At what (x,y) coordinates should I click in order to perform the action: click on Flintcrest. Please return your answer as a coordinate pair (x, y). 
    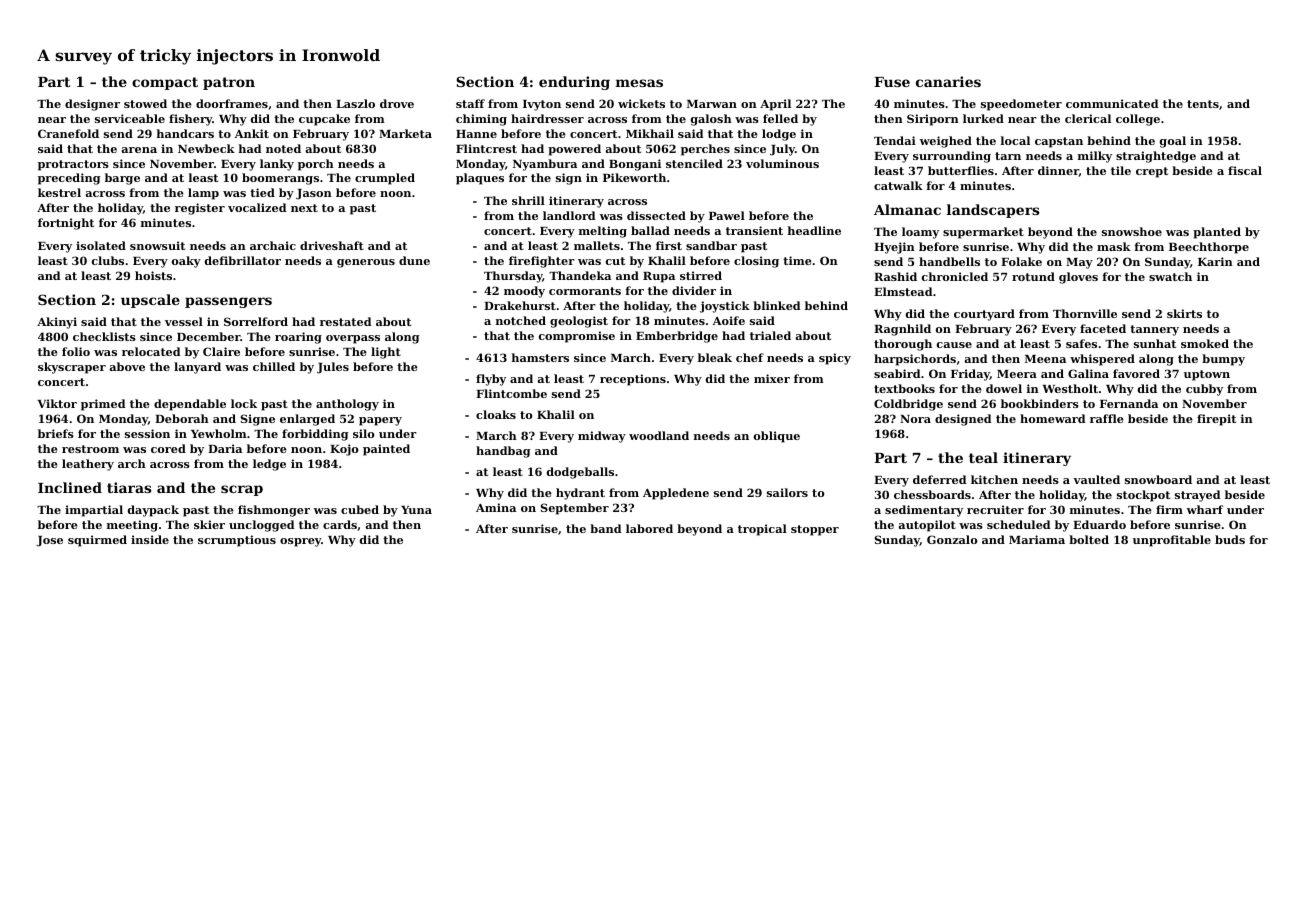
    Looking at the image, I should click on (486, 148).
